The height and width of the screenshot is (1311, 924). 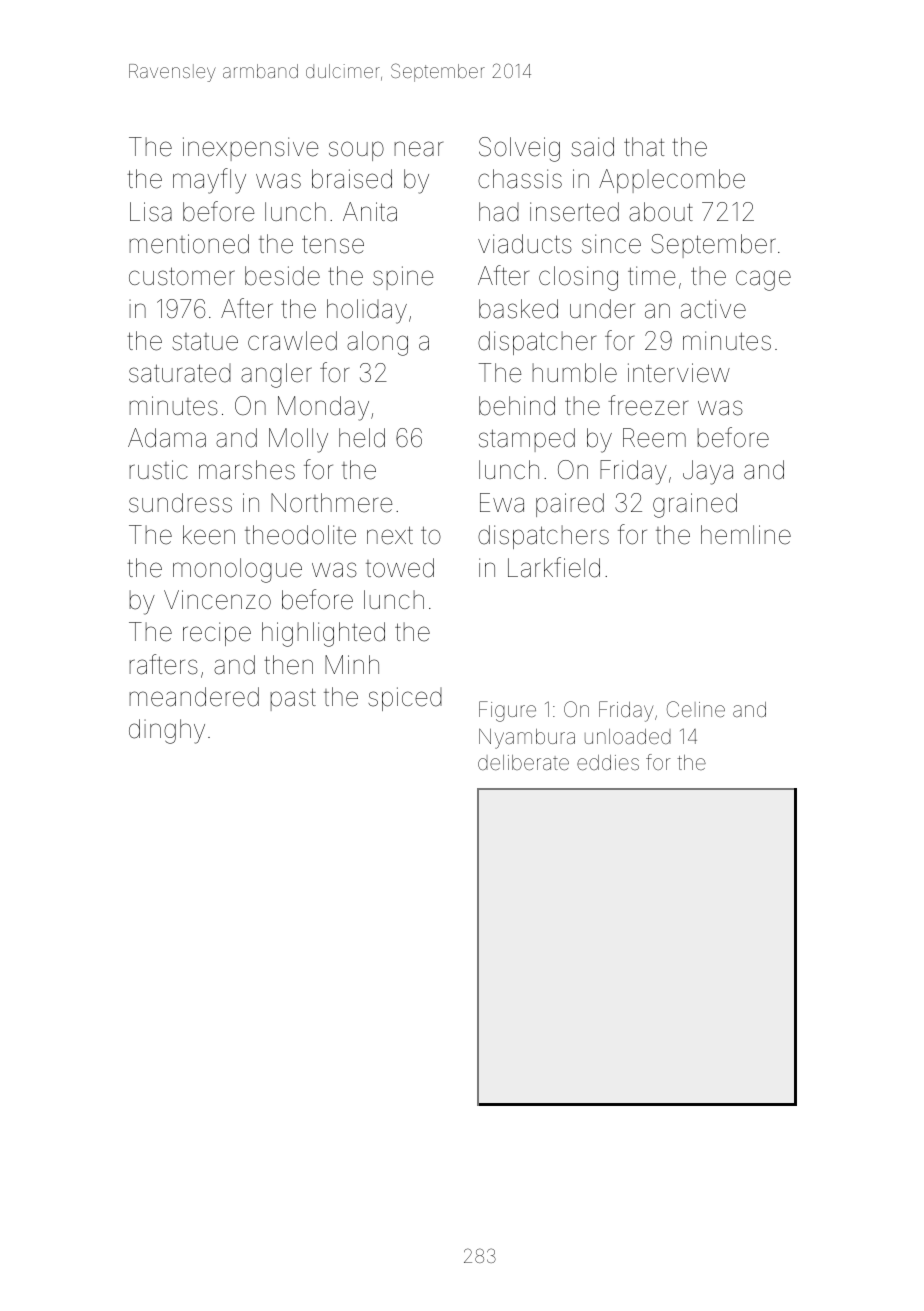 What do you see at coordinates (644, 147) in the screenshot?
I see `that` at bounding box center [644, 147].
